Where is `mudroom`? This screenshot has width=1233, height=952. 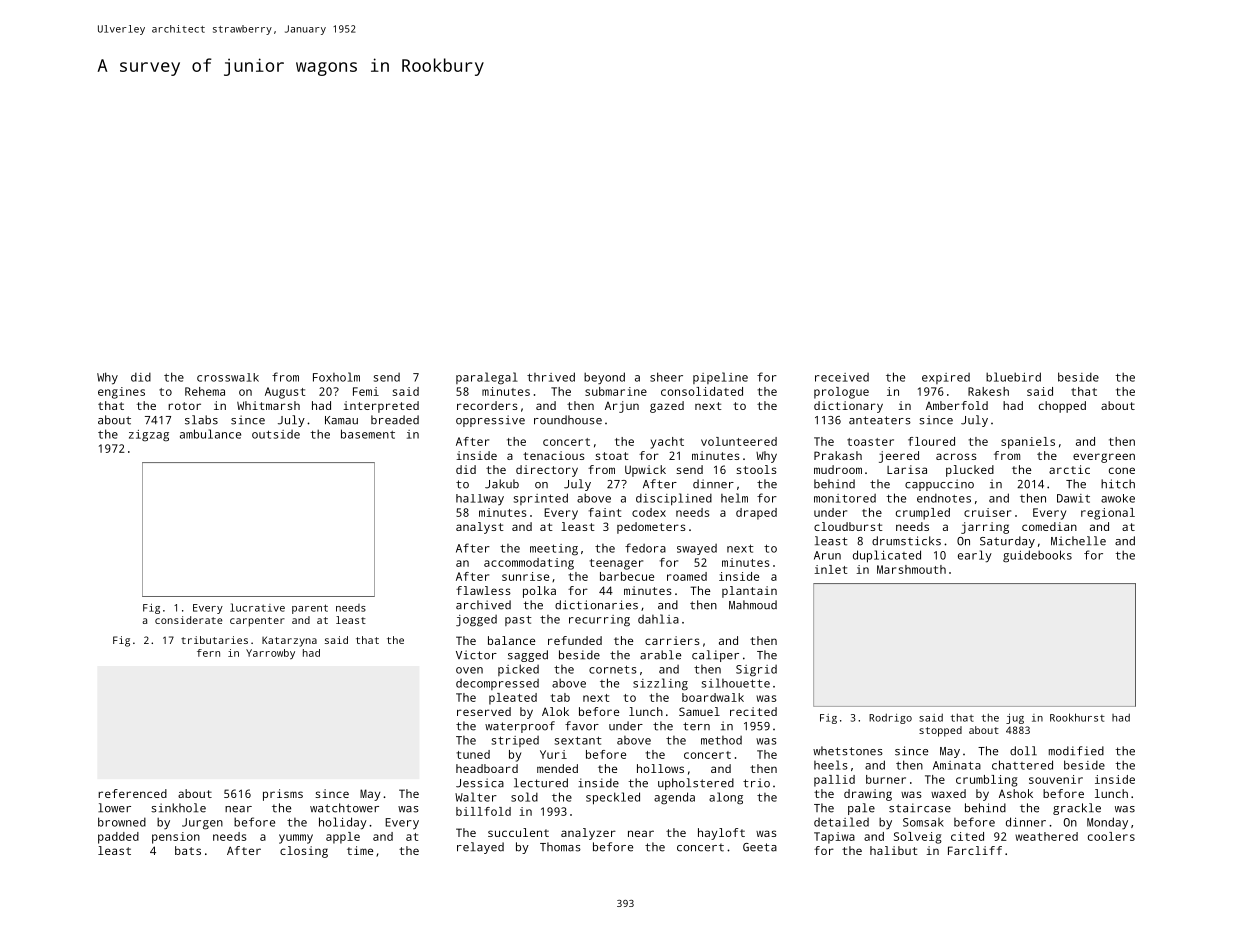
mudroom is located at coordinates (838, 469).
